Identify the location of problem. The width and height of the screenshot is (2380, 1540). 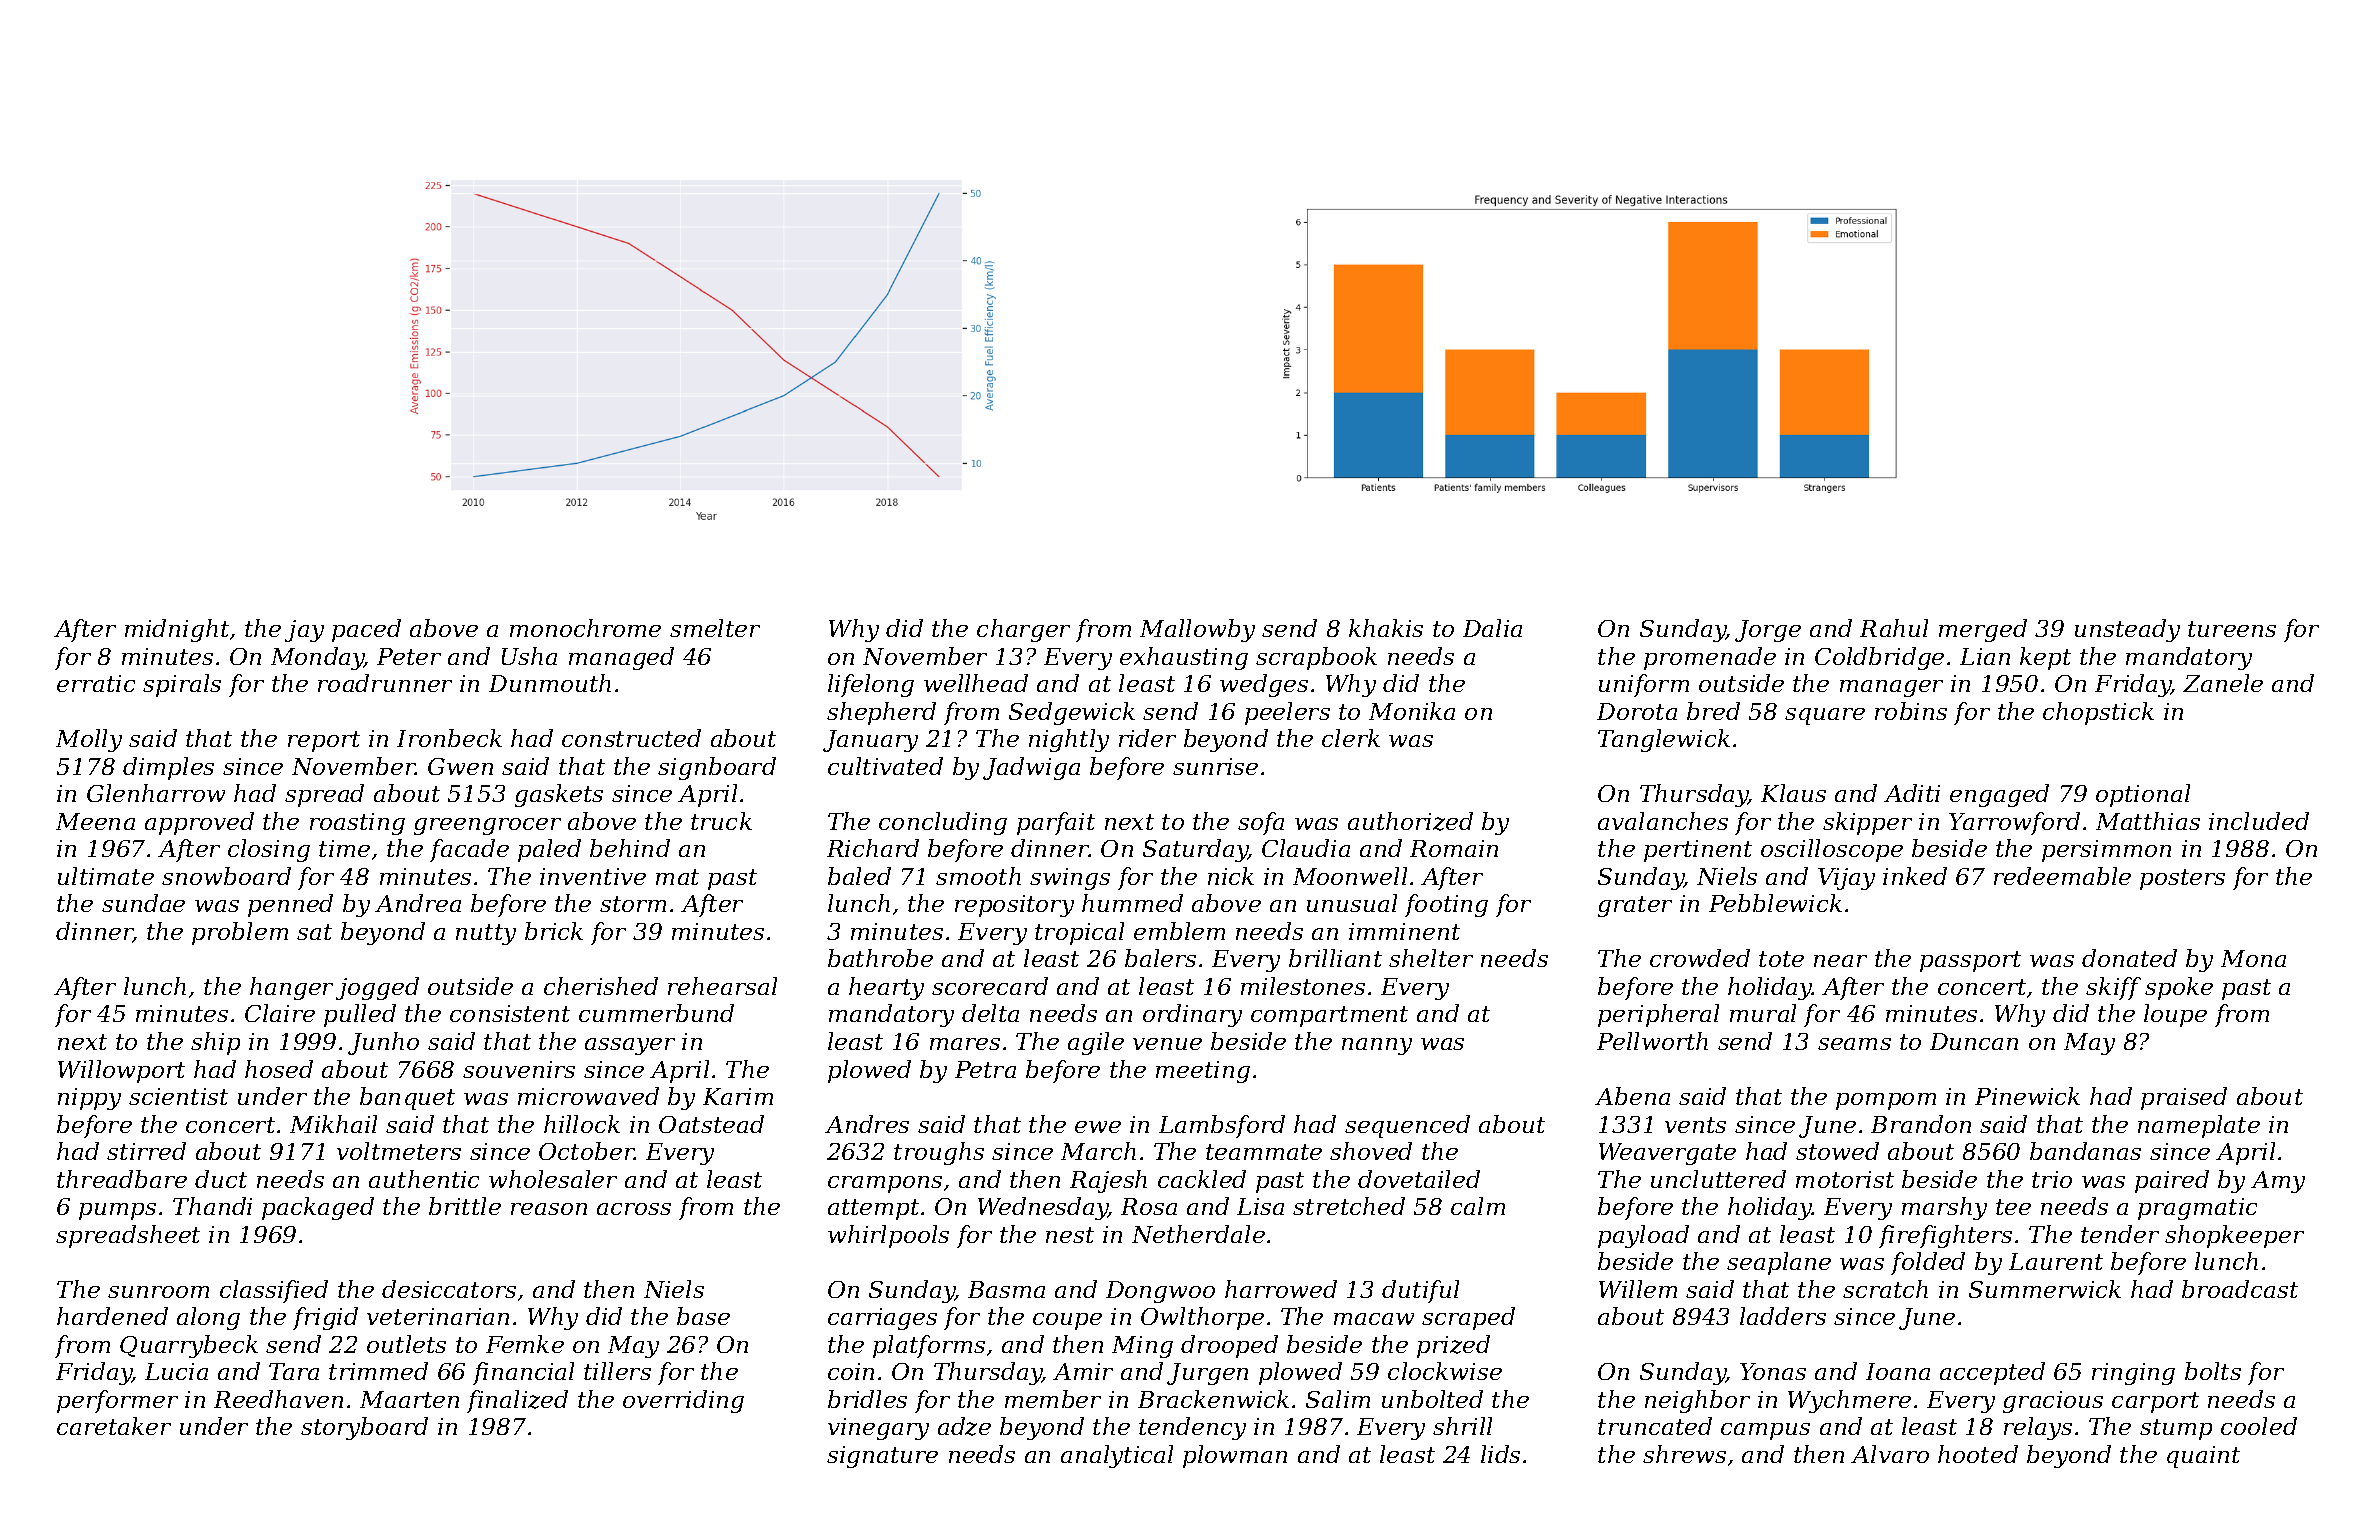
(240, 933).
